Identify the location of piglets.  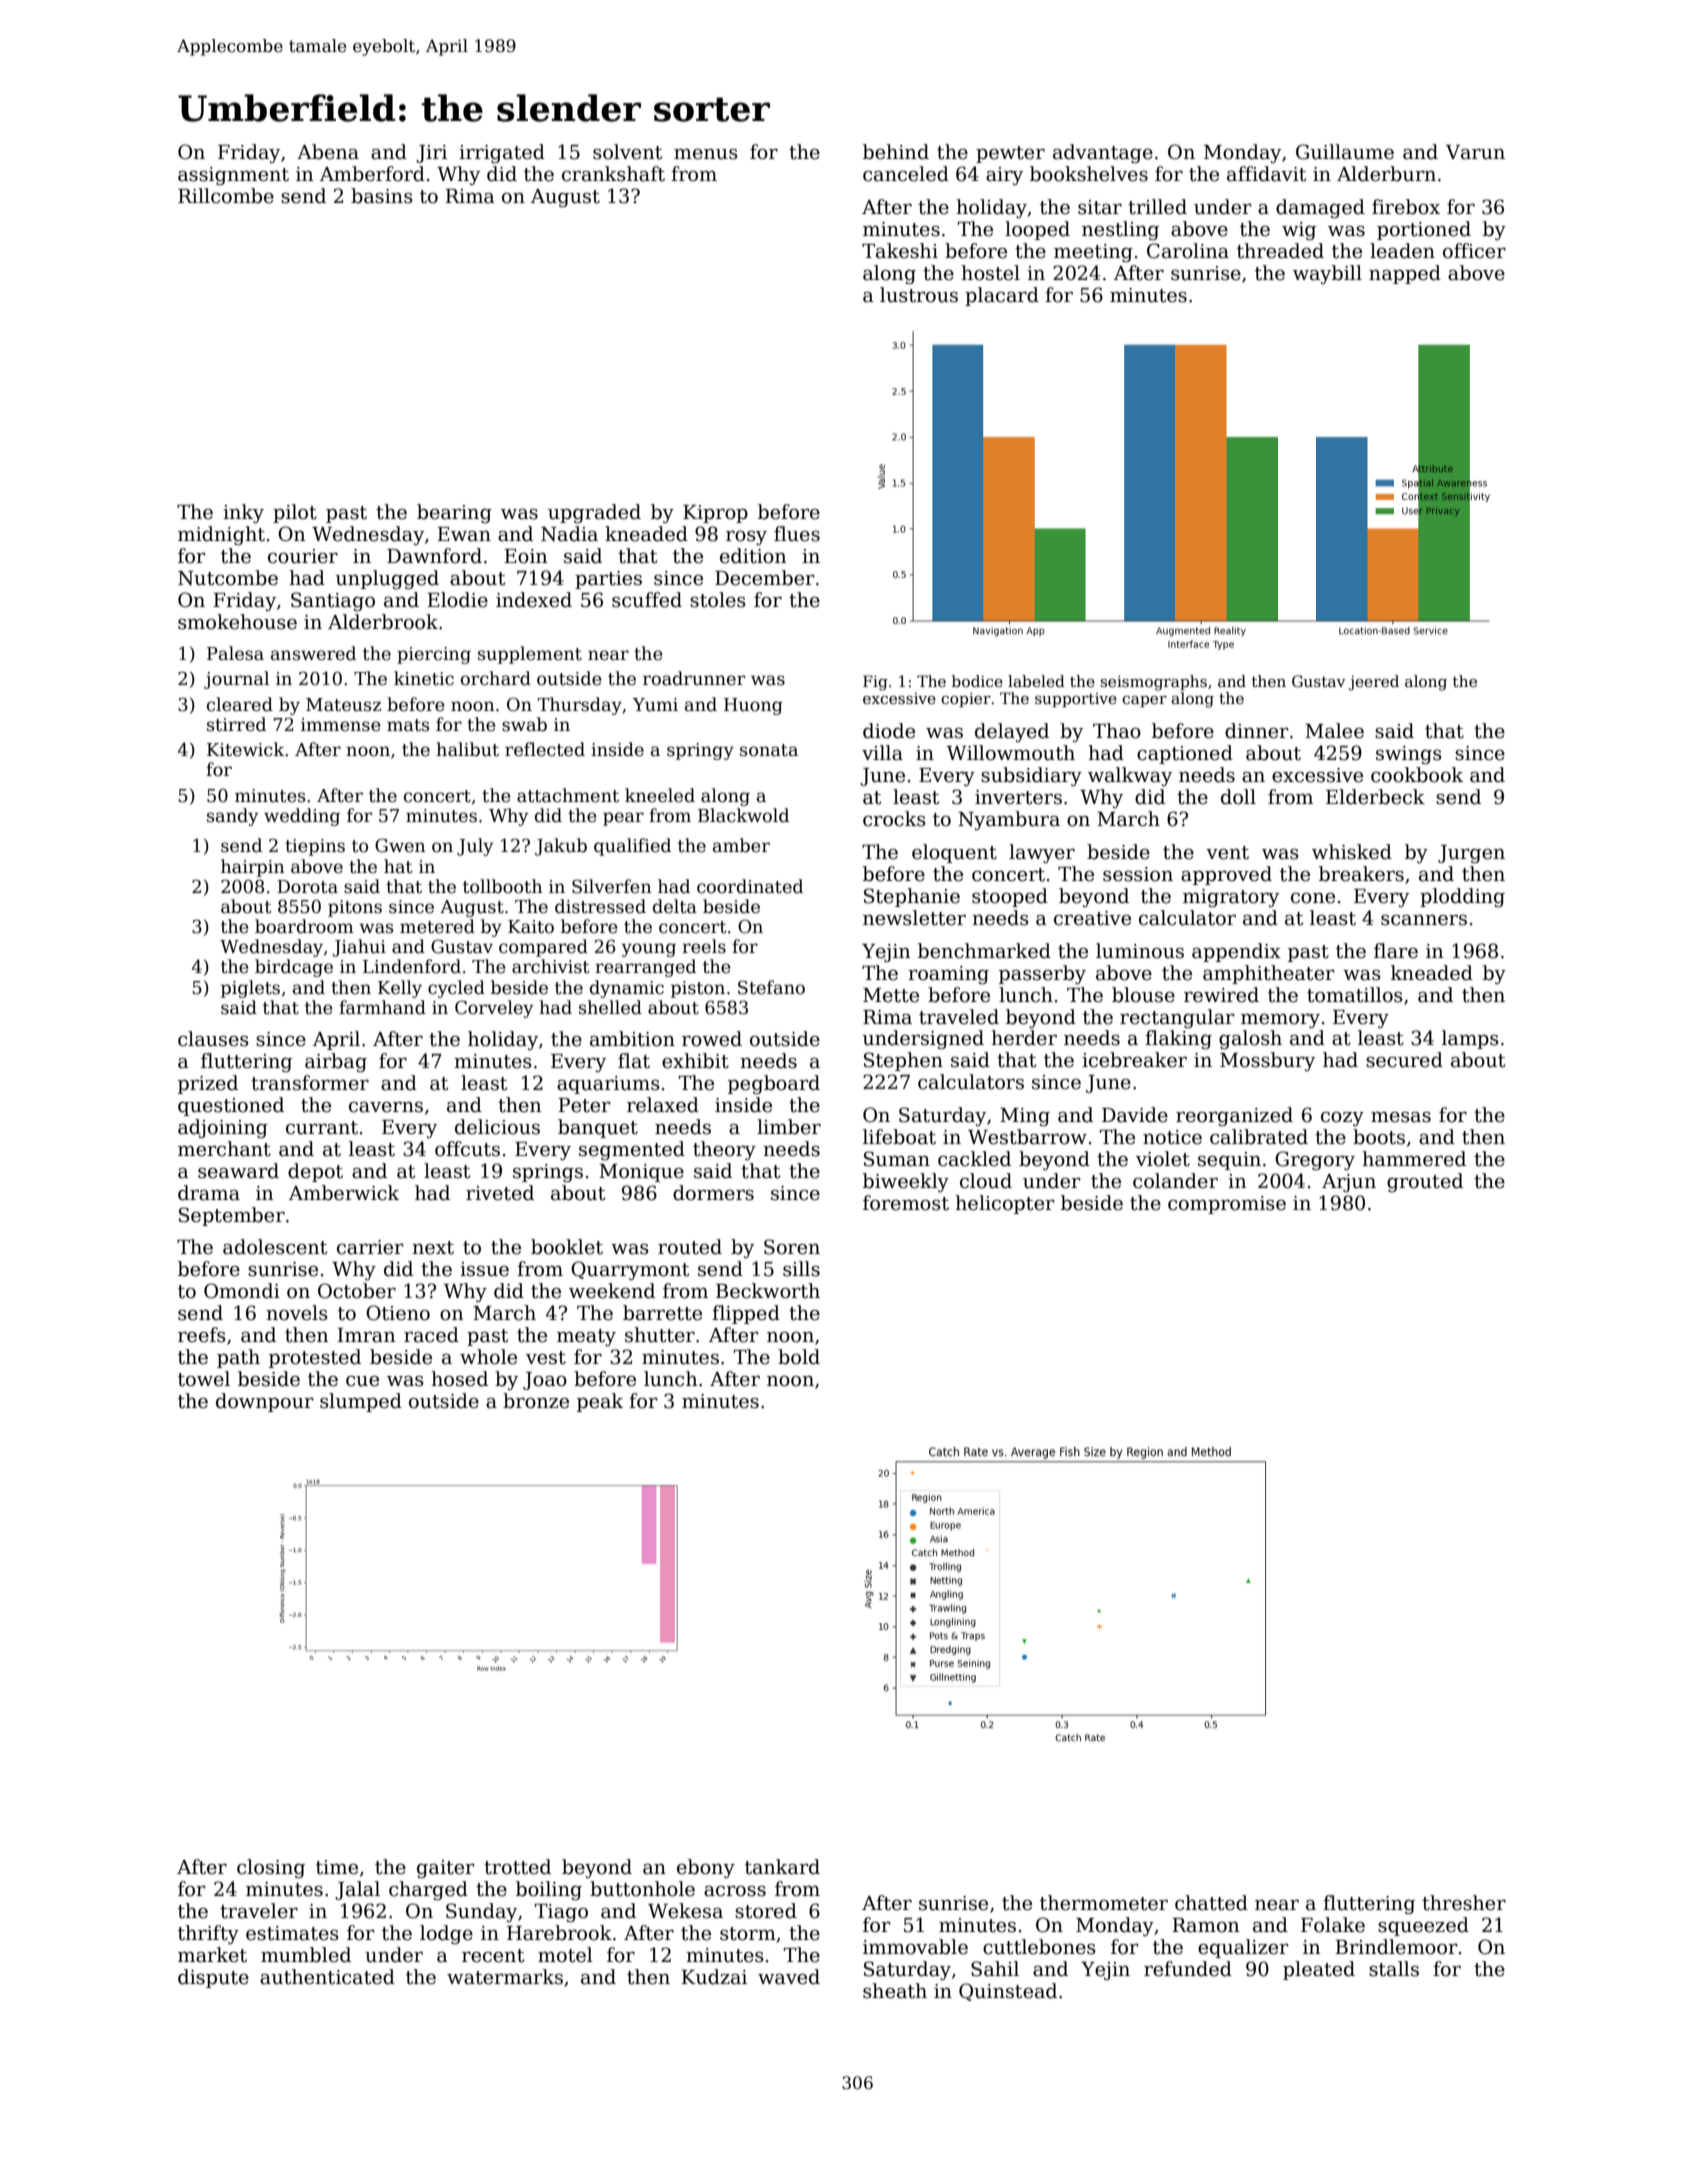
(250, 989).
